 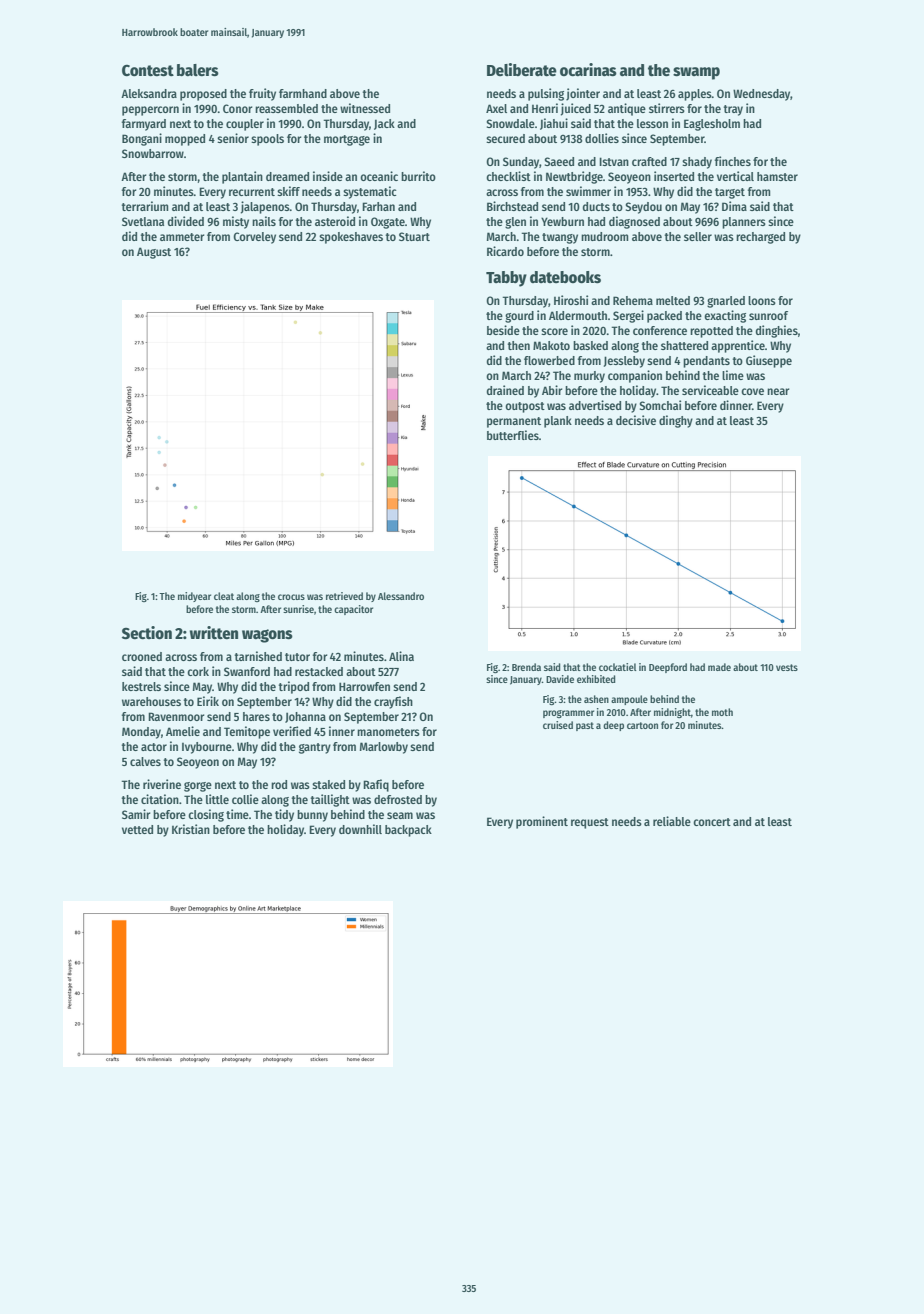 What do you see at coordinates (182, 237) in the document?
I see `ammeter` at bounding box center [182, 237].
